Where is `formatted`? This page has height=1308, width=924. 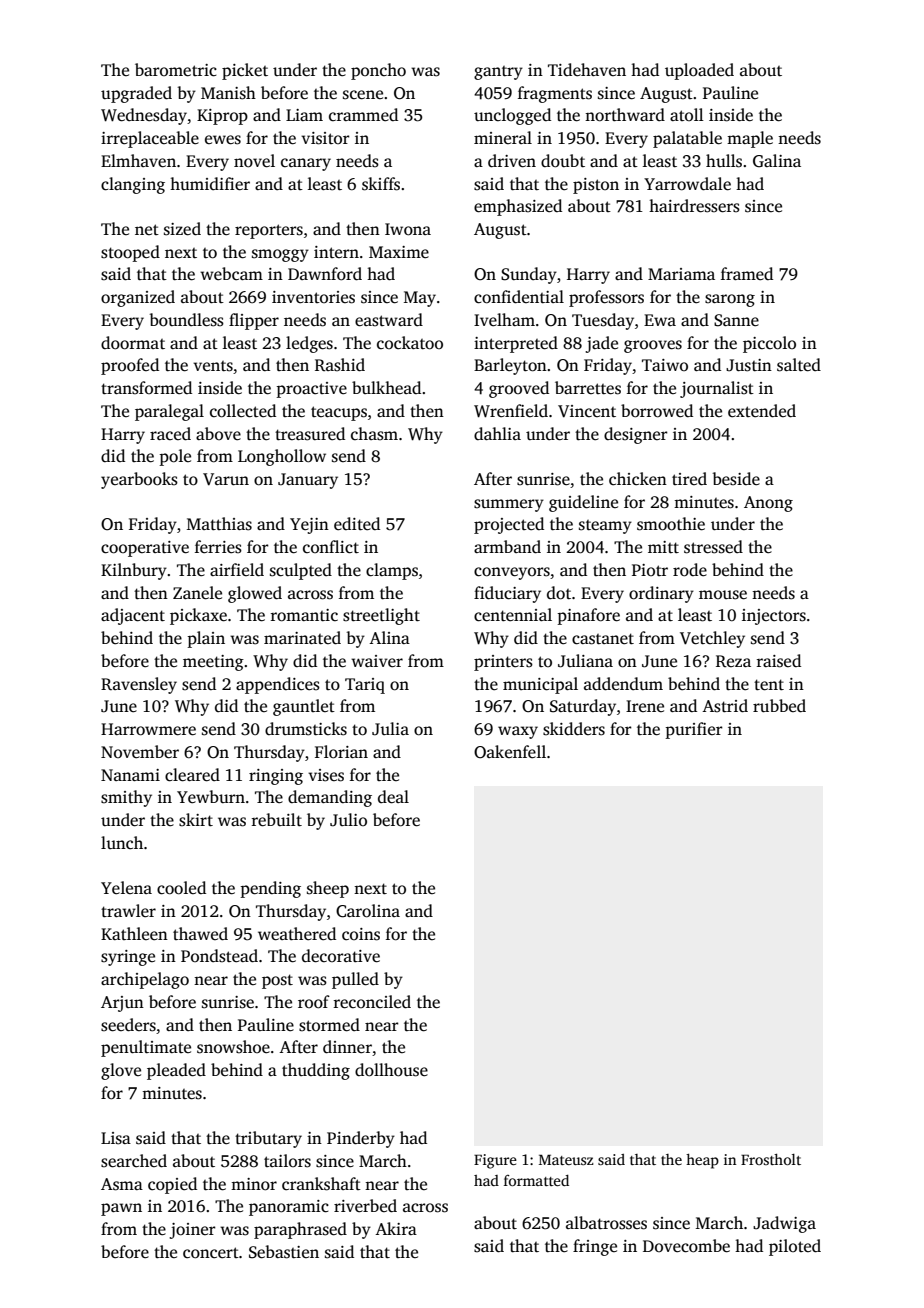
formatted is located at coordinates (536, 1180).
